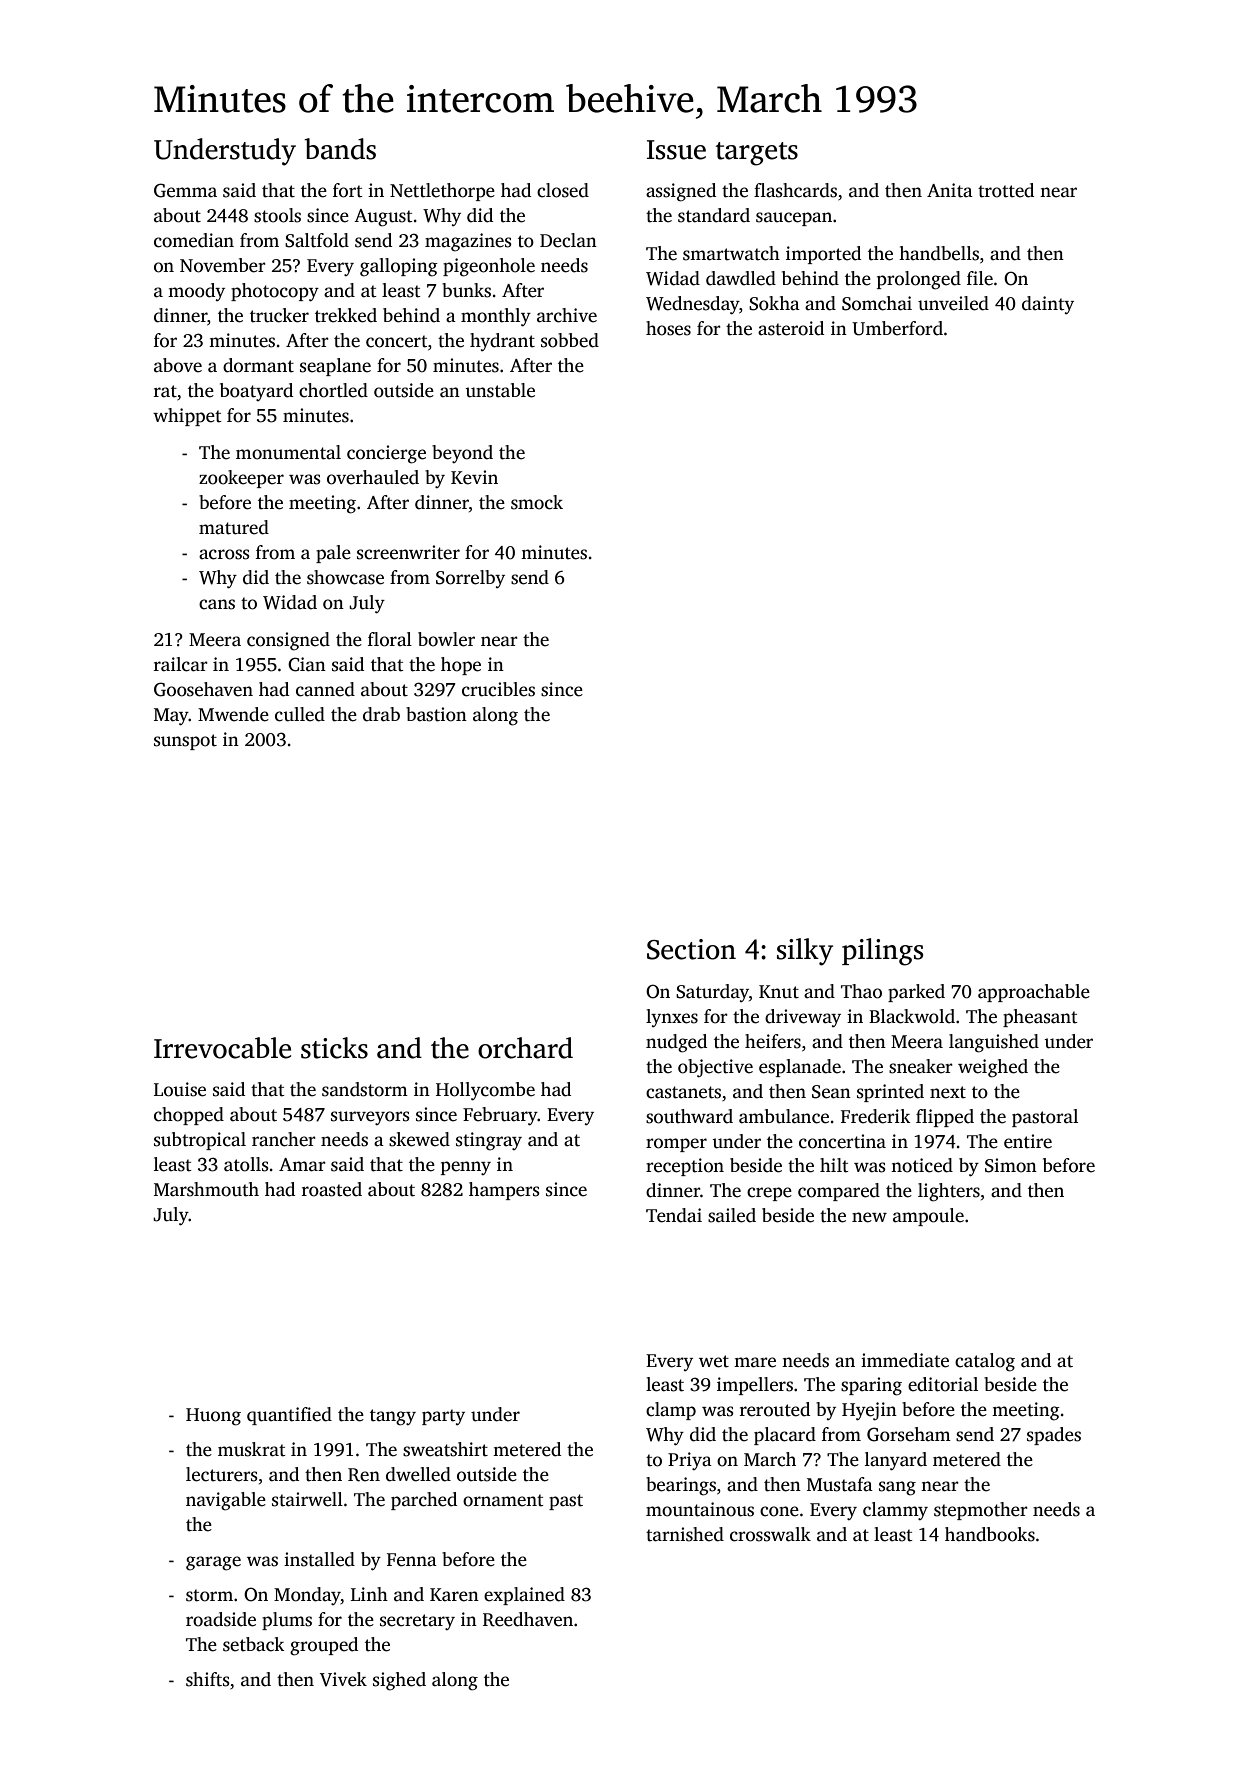 The width and height of the screenshot is (1249, 1766). I want to click on surveyors, so click(370, 1118).
